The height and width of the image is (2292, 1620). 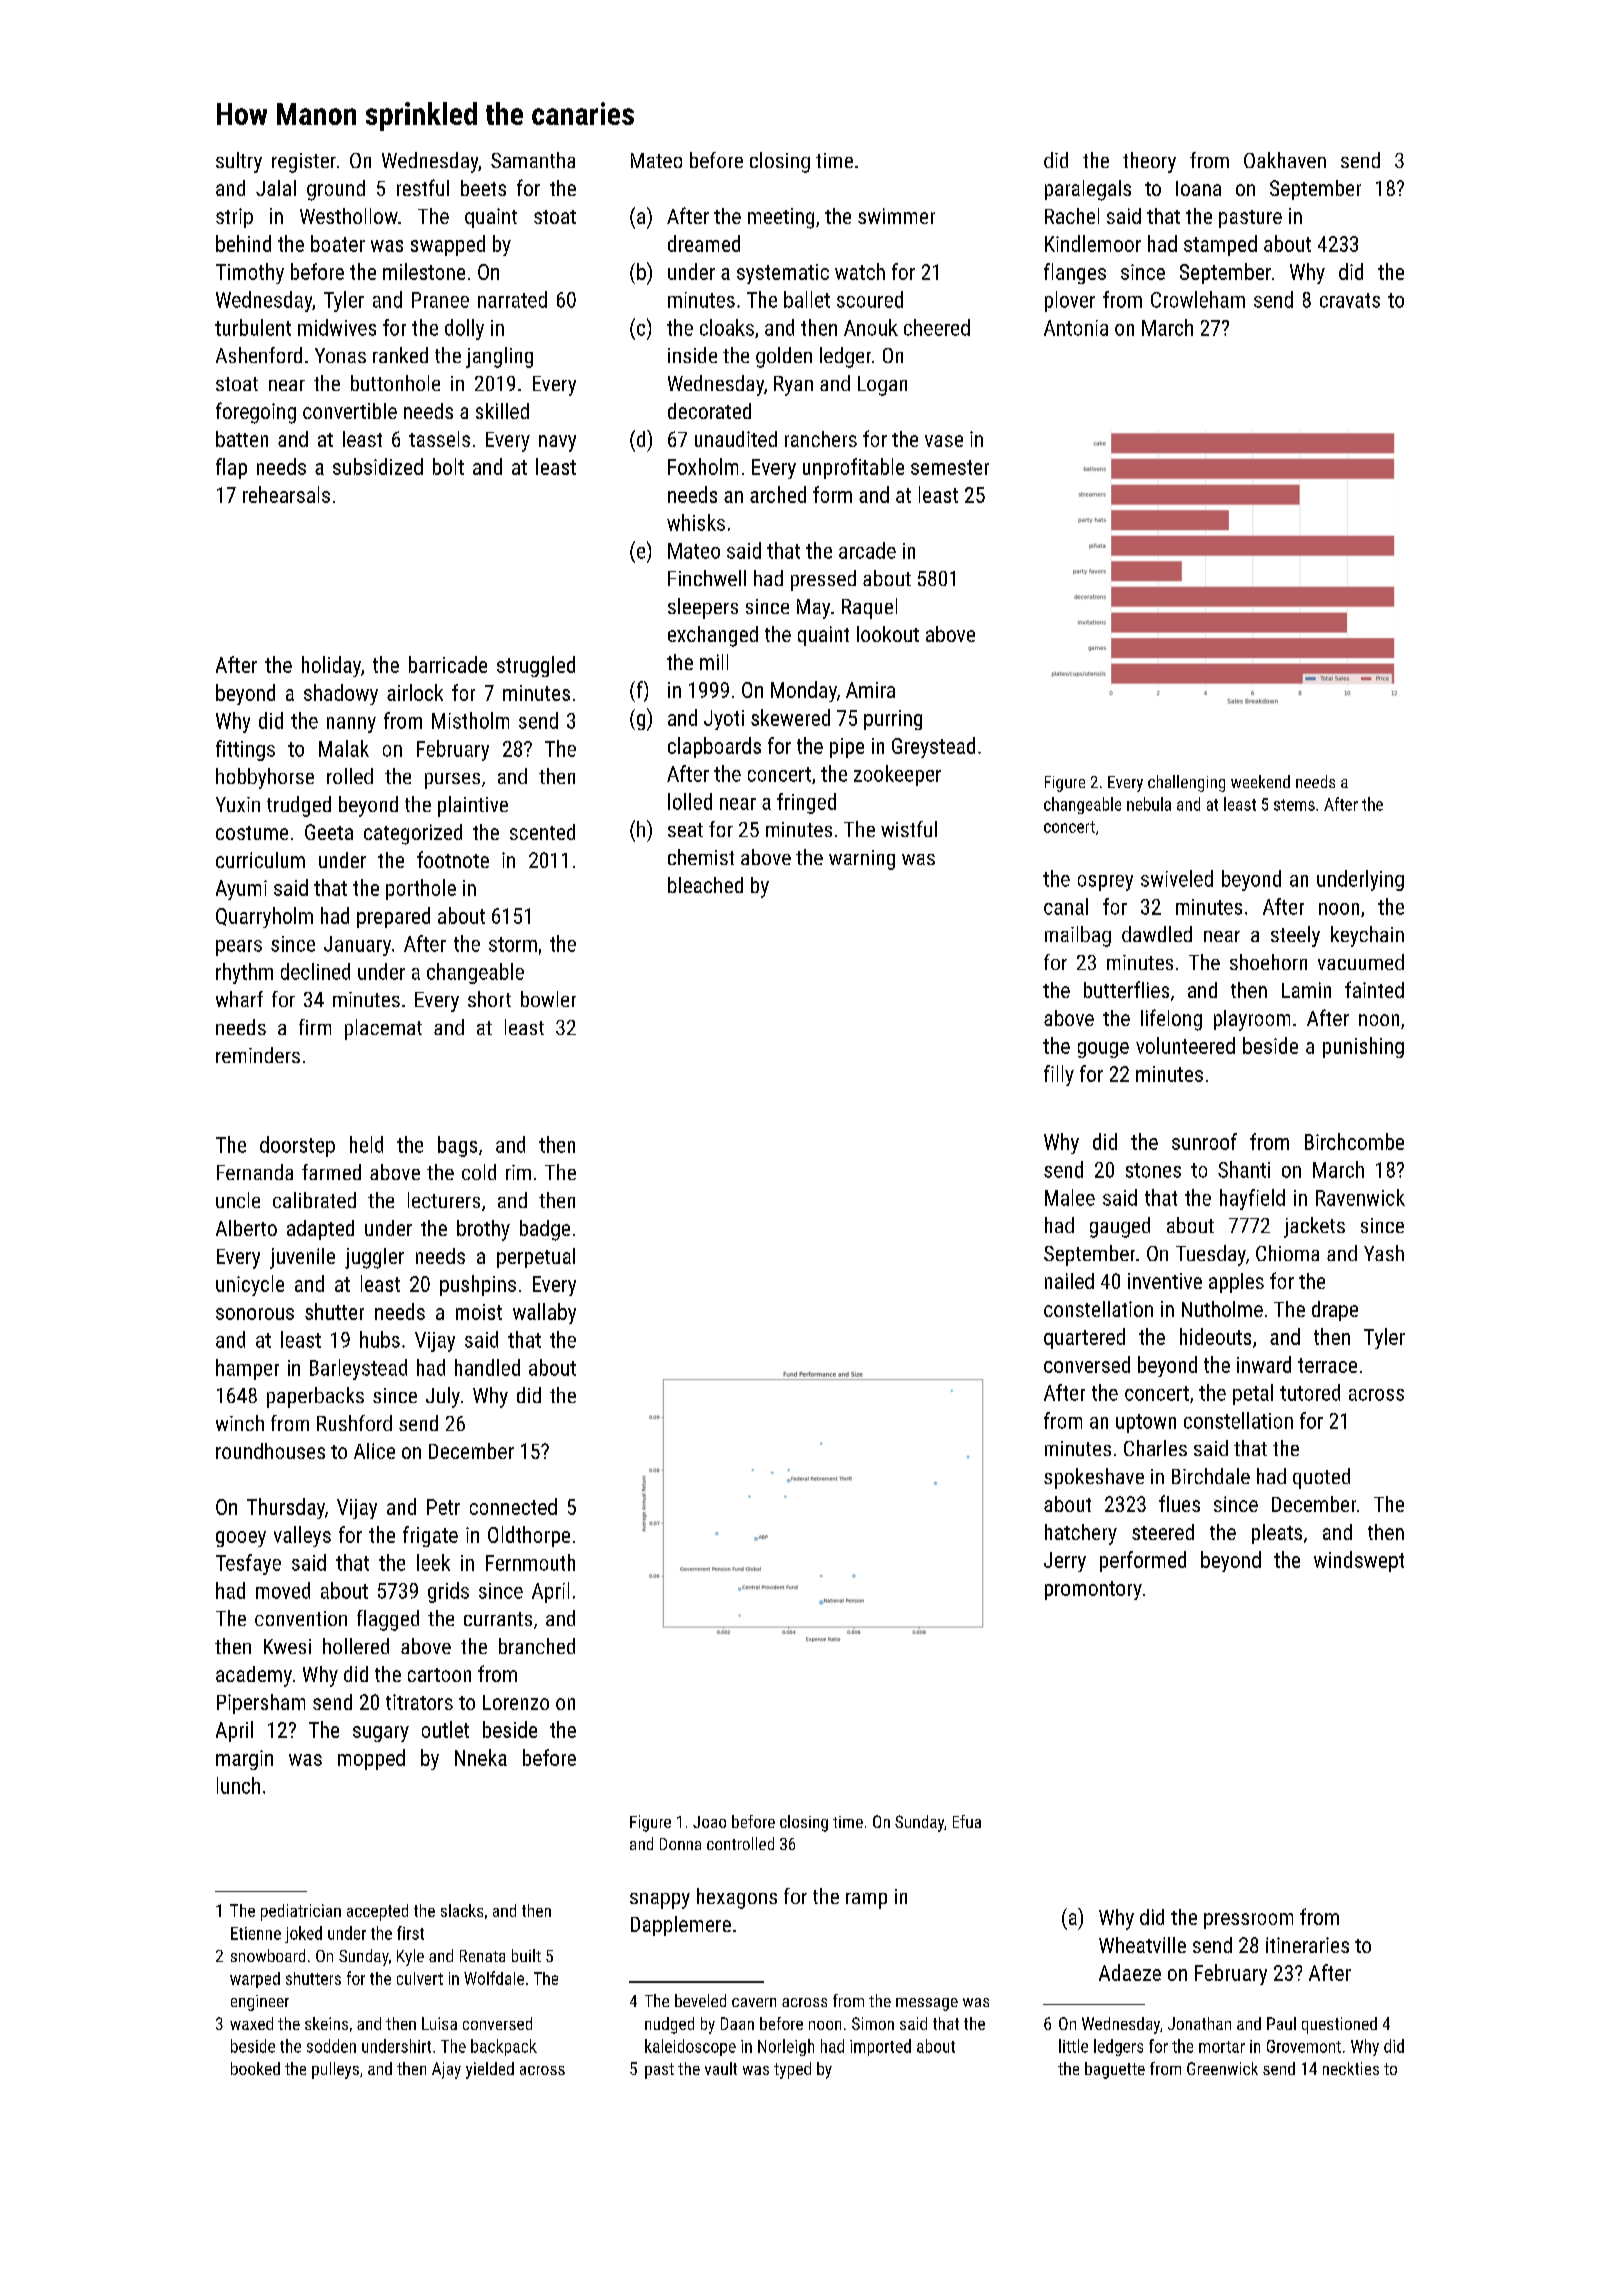 What do you see at coordinates (301, 1912) in the image?
I see `pediatrician` at bounding box center [301, 1912].
